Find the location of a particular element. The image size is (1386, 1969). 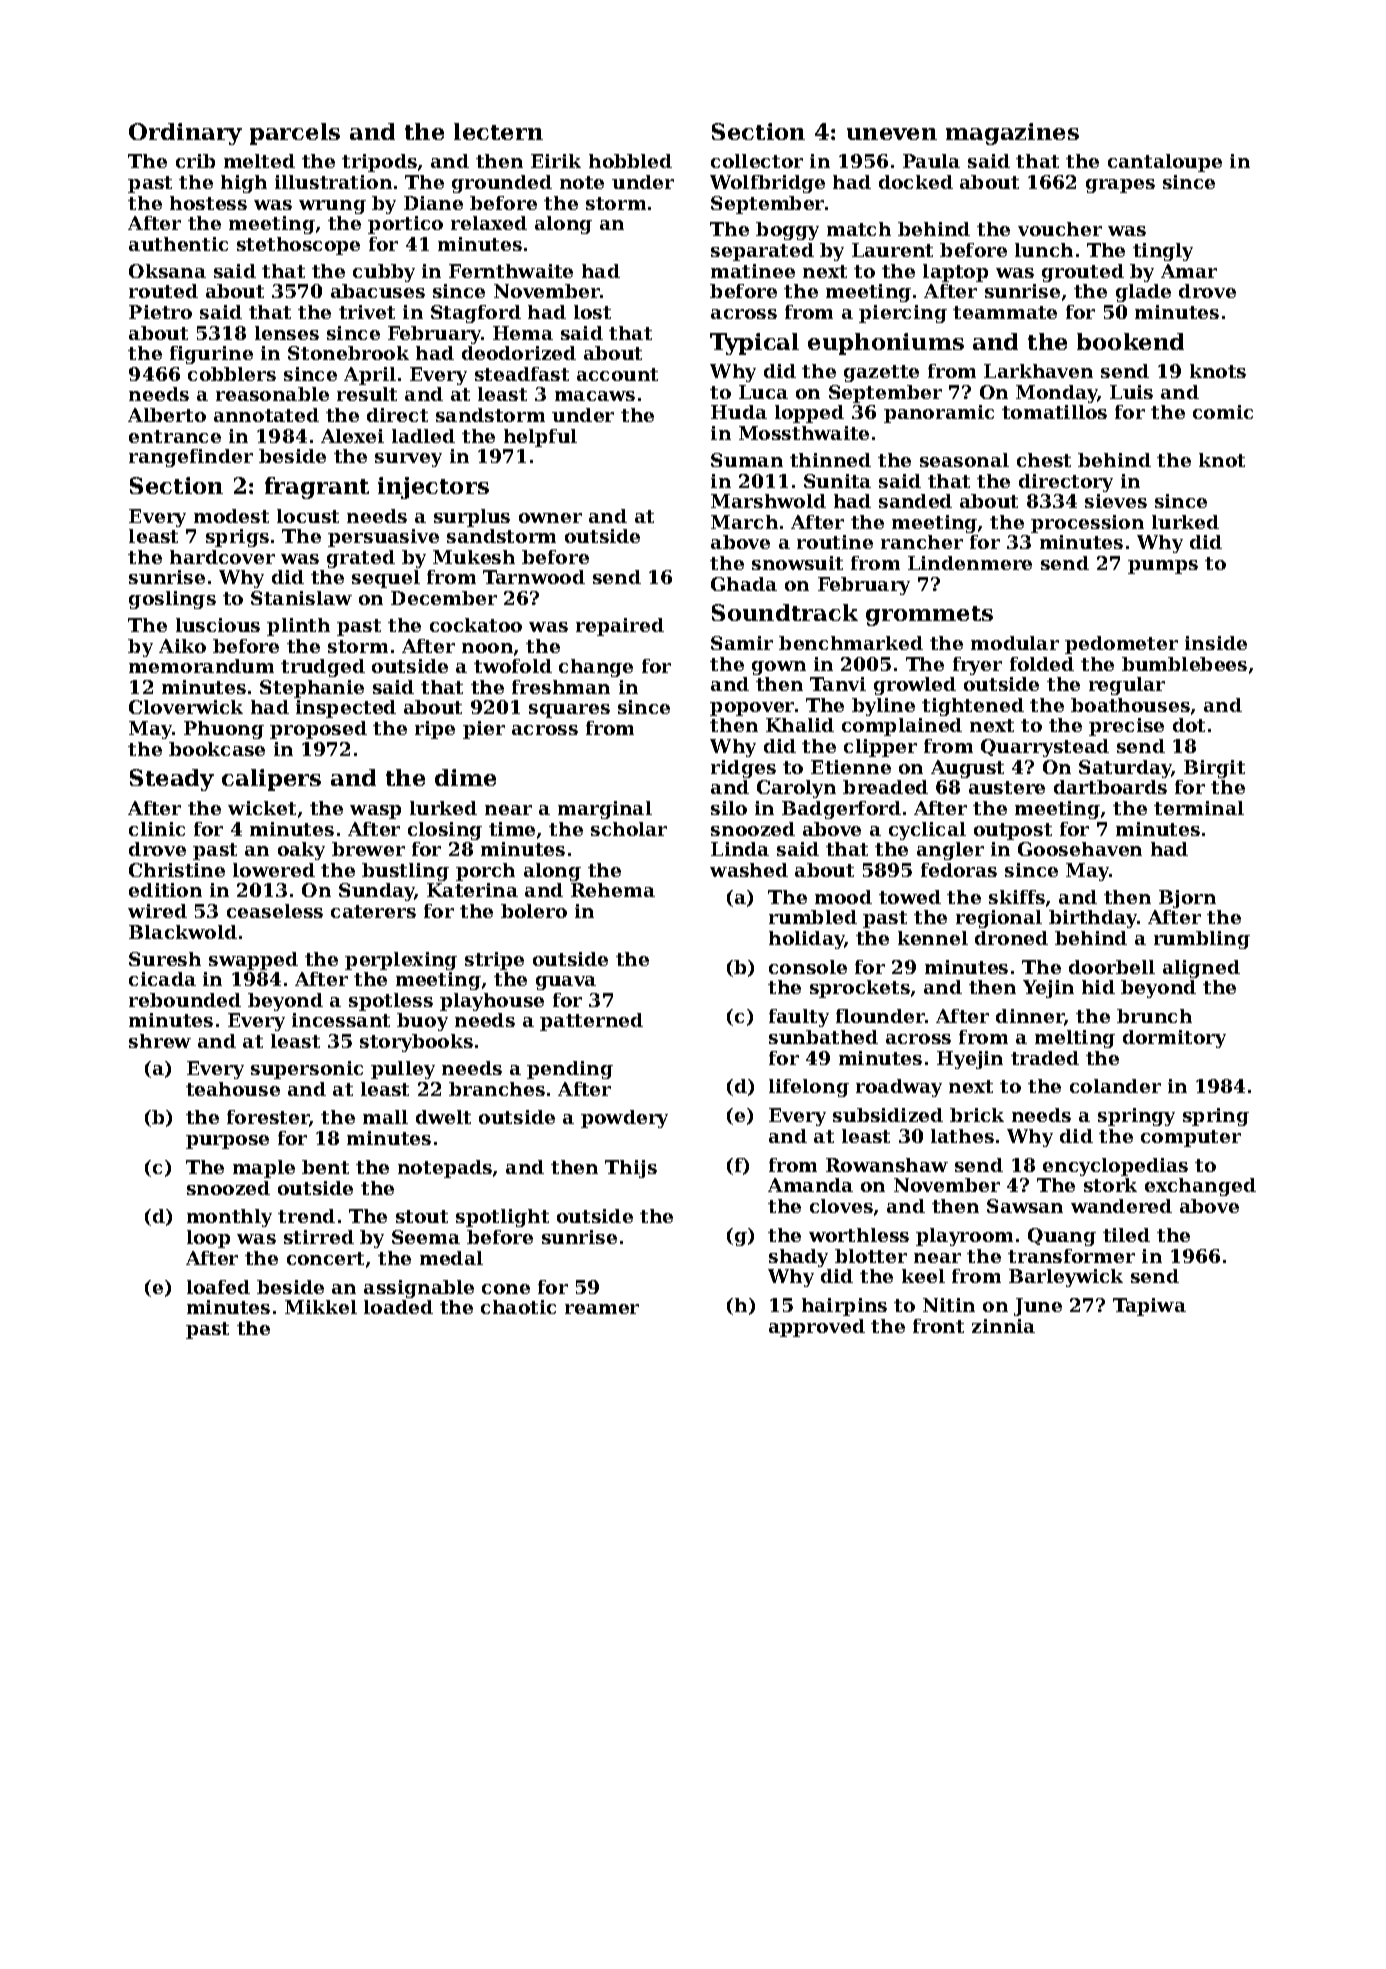

computer is located at coordinates (1191, 1138).
